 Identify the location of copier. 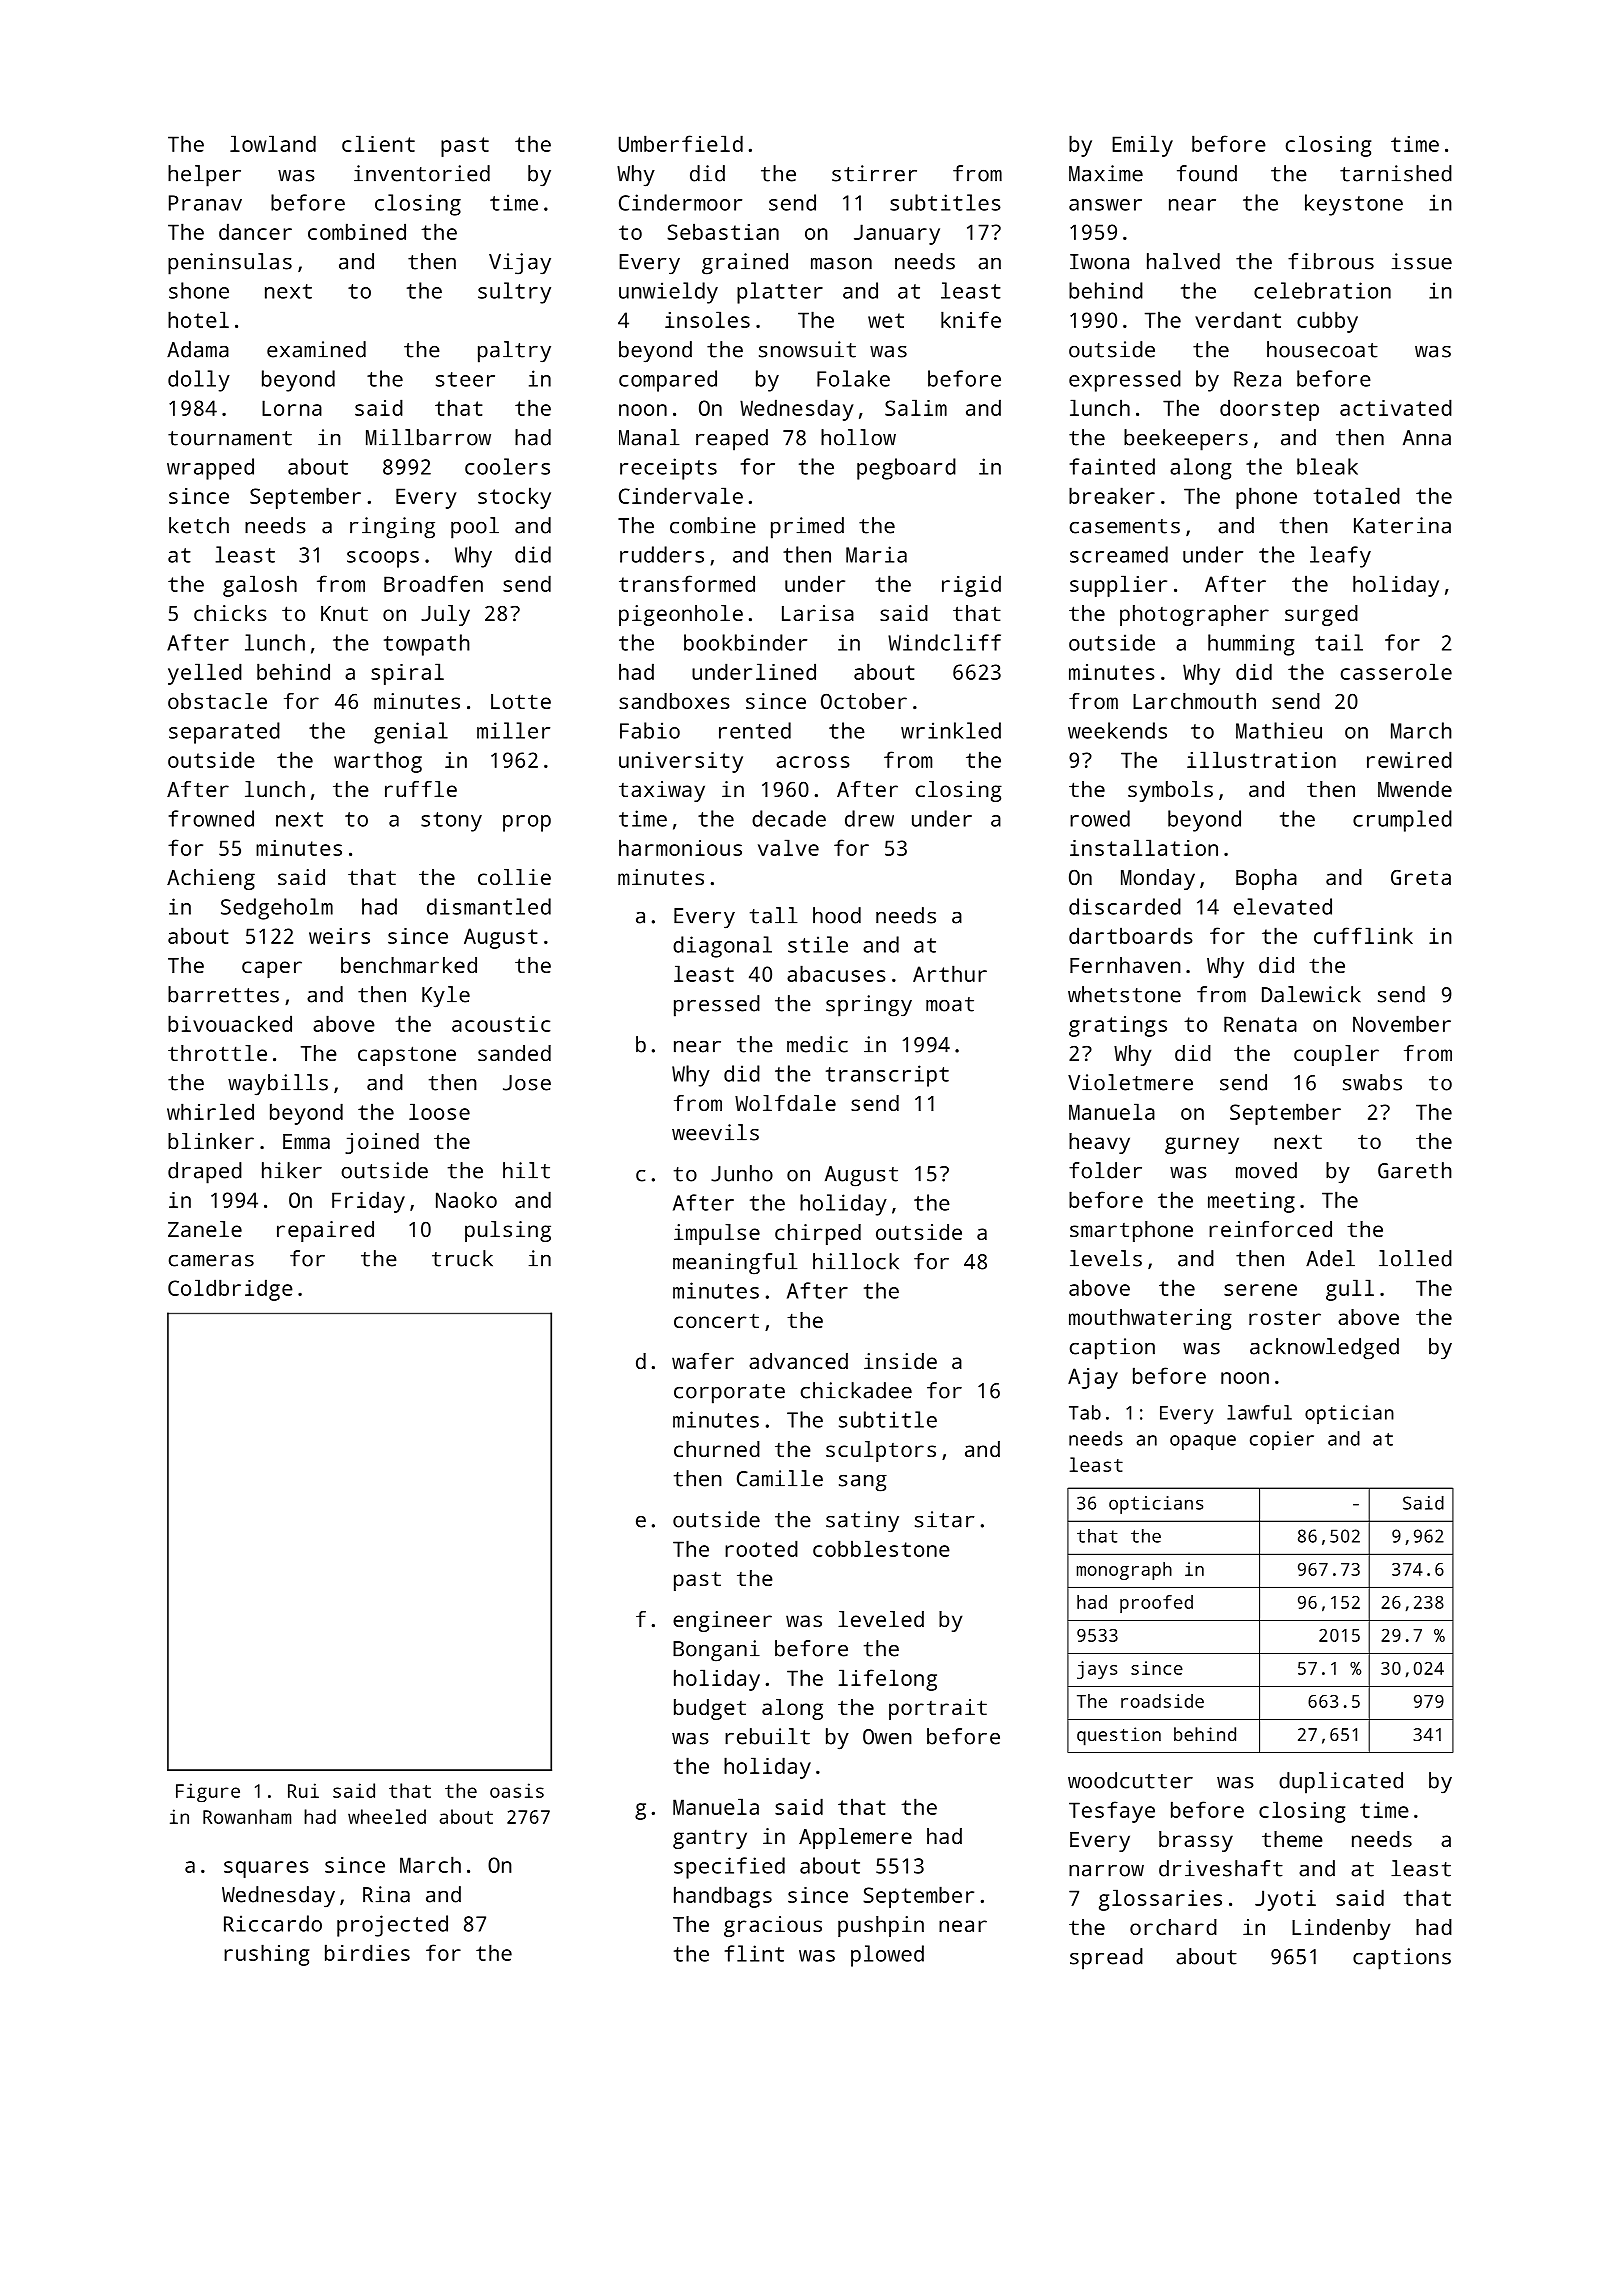
(1282, 1440).
